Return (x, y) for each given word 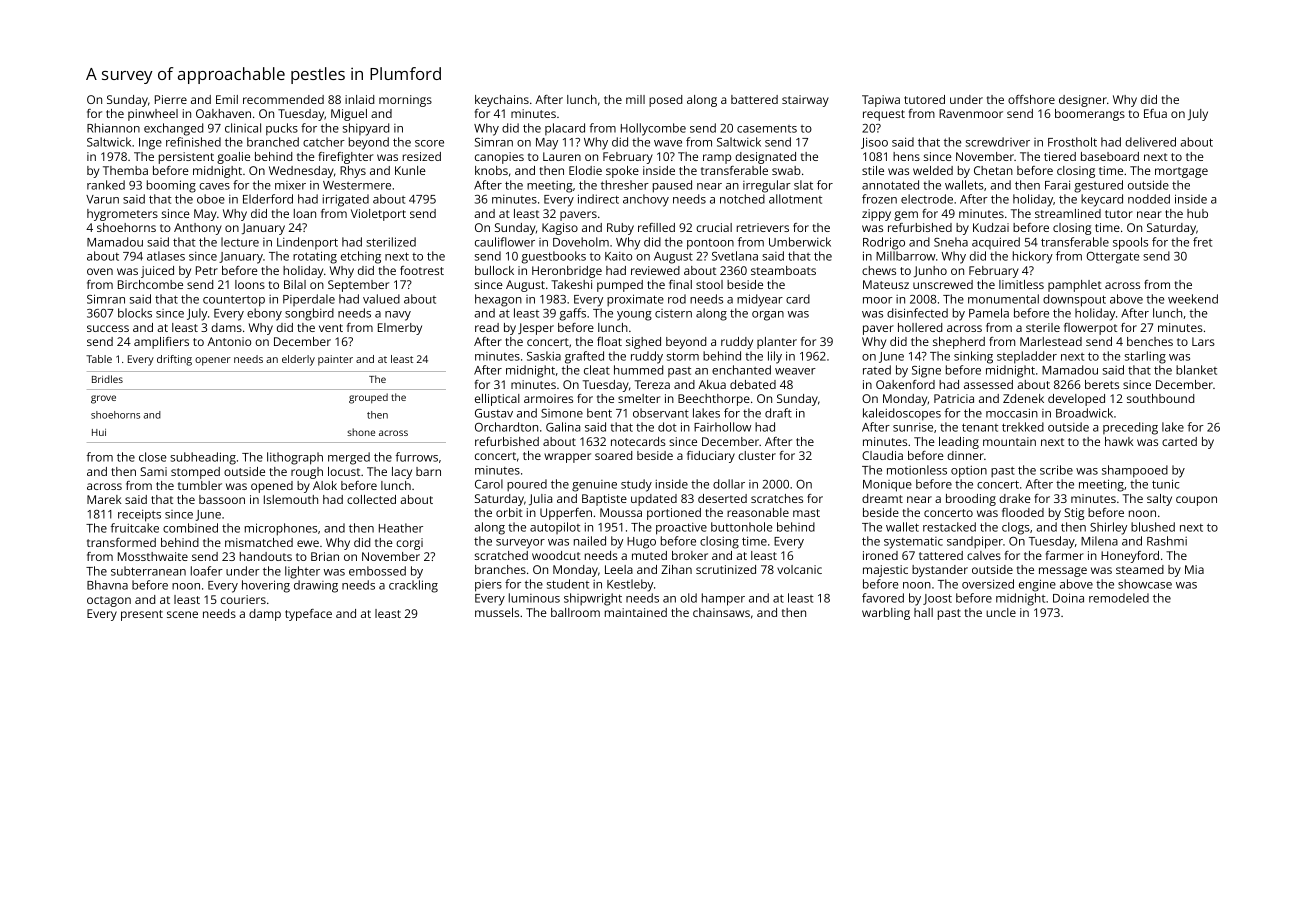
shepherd (959, 343)
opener (213, 361)
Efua (1155, 113)
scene (182, 614)
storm (683, 356)
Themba (125, 170)
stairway (805, 101)
